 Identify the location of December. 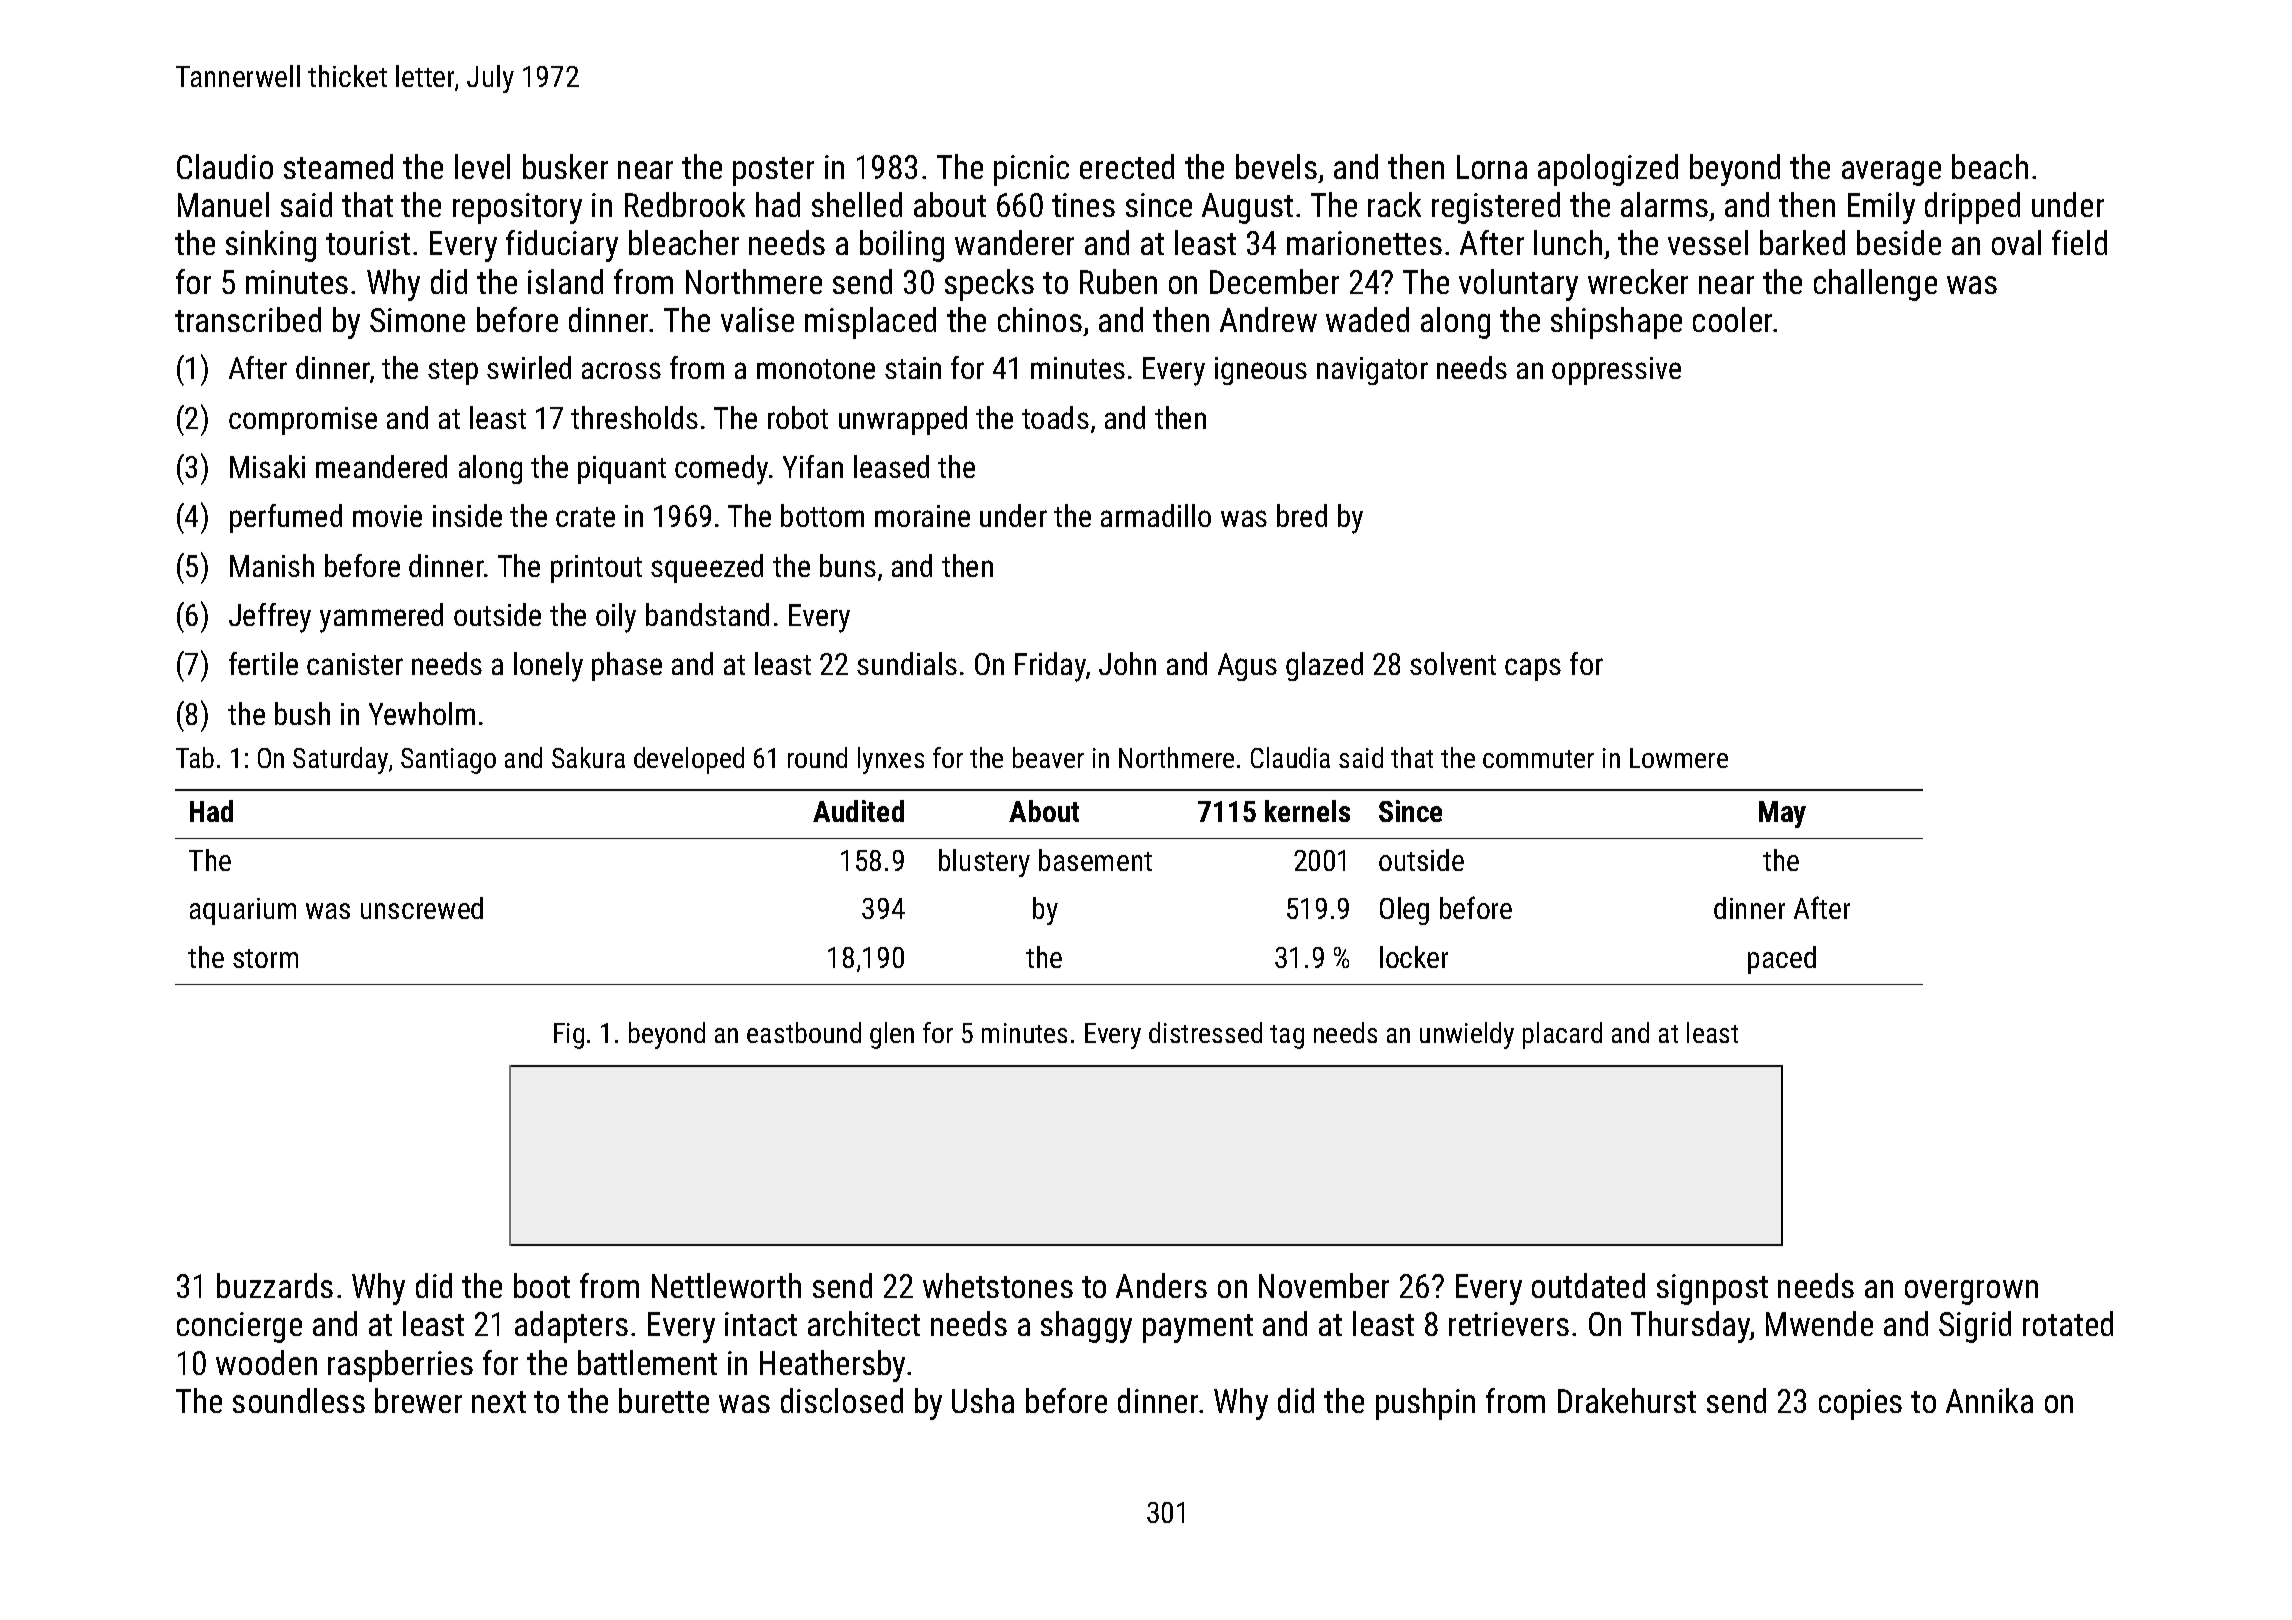
(1274, 281).
